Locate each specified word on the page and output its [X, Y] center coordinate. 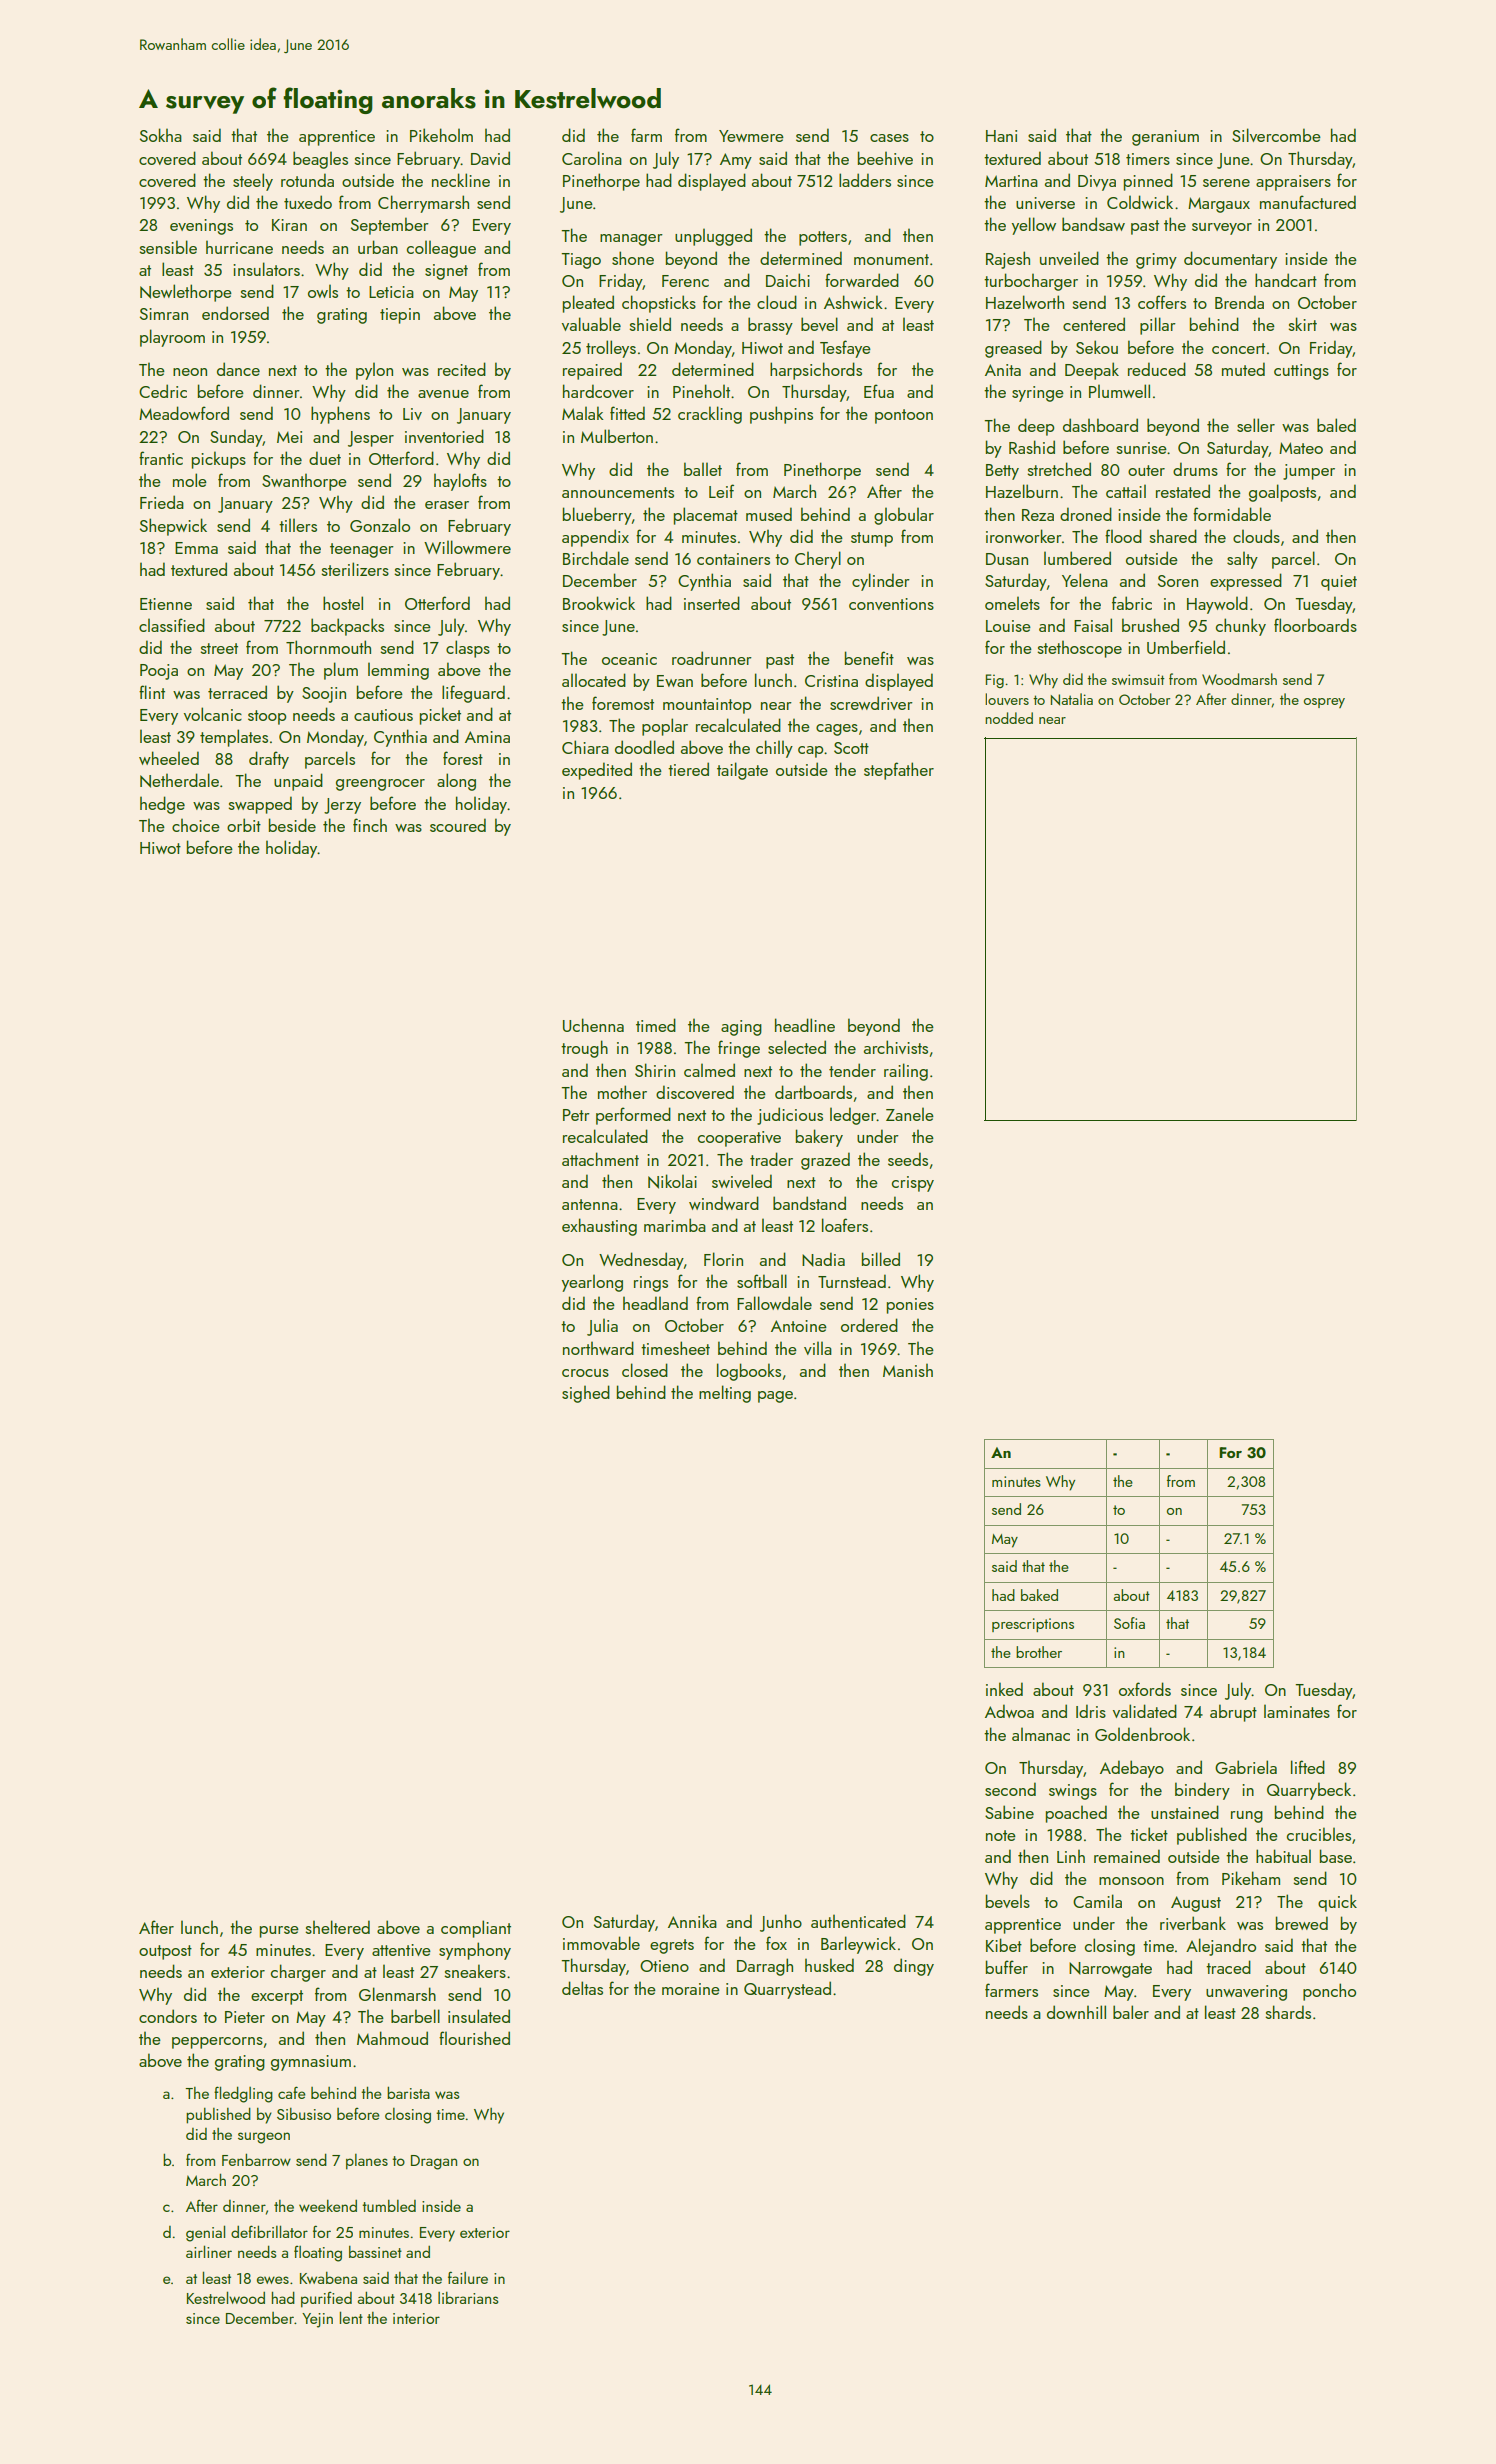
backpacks [347, 627]
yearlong [592, 1283]
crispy [913, 1184]
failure [468, 2277]
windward [724, 1203]
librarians [468, 2298]
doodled [644, 747]
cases [889, 138]
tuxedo [308, 202]
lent [351, 2317]
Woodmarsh [1239, 679]
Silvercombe [1276, 135]
